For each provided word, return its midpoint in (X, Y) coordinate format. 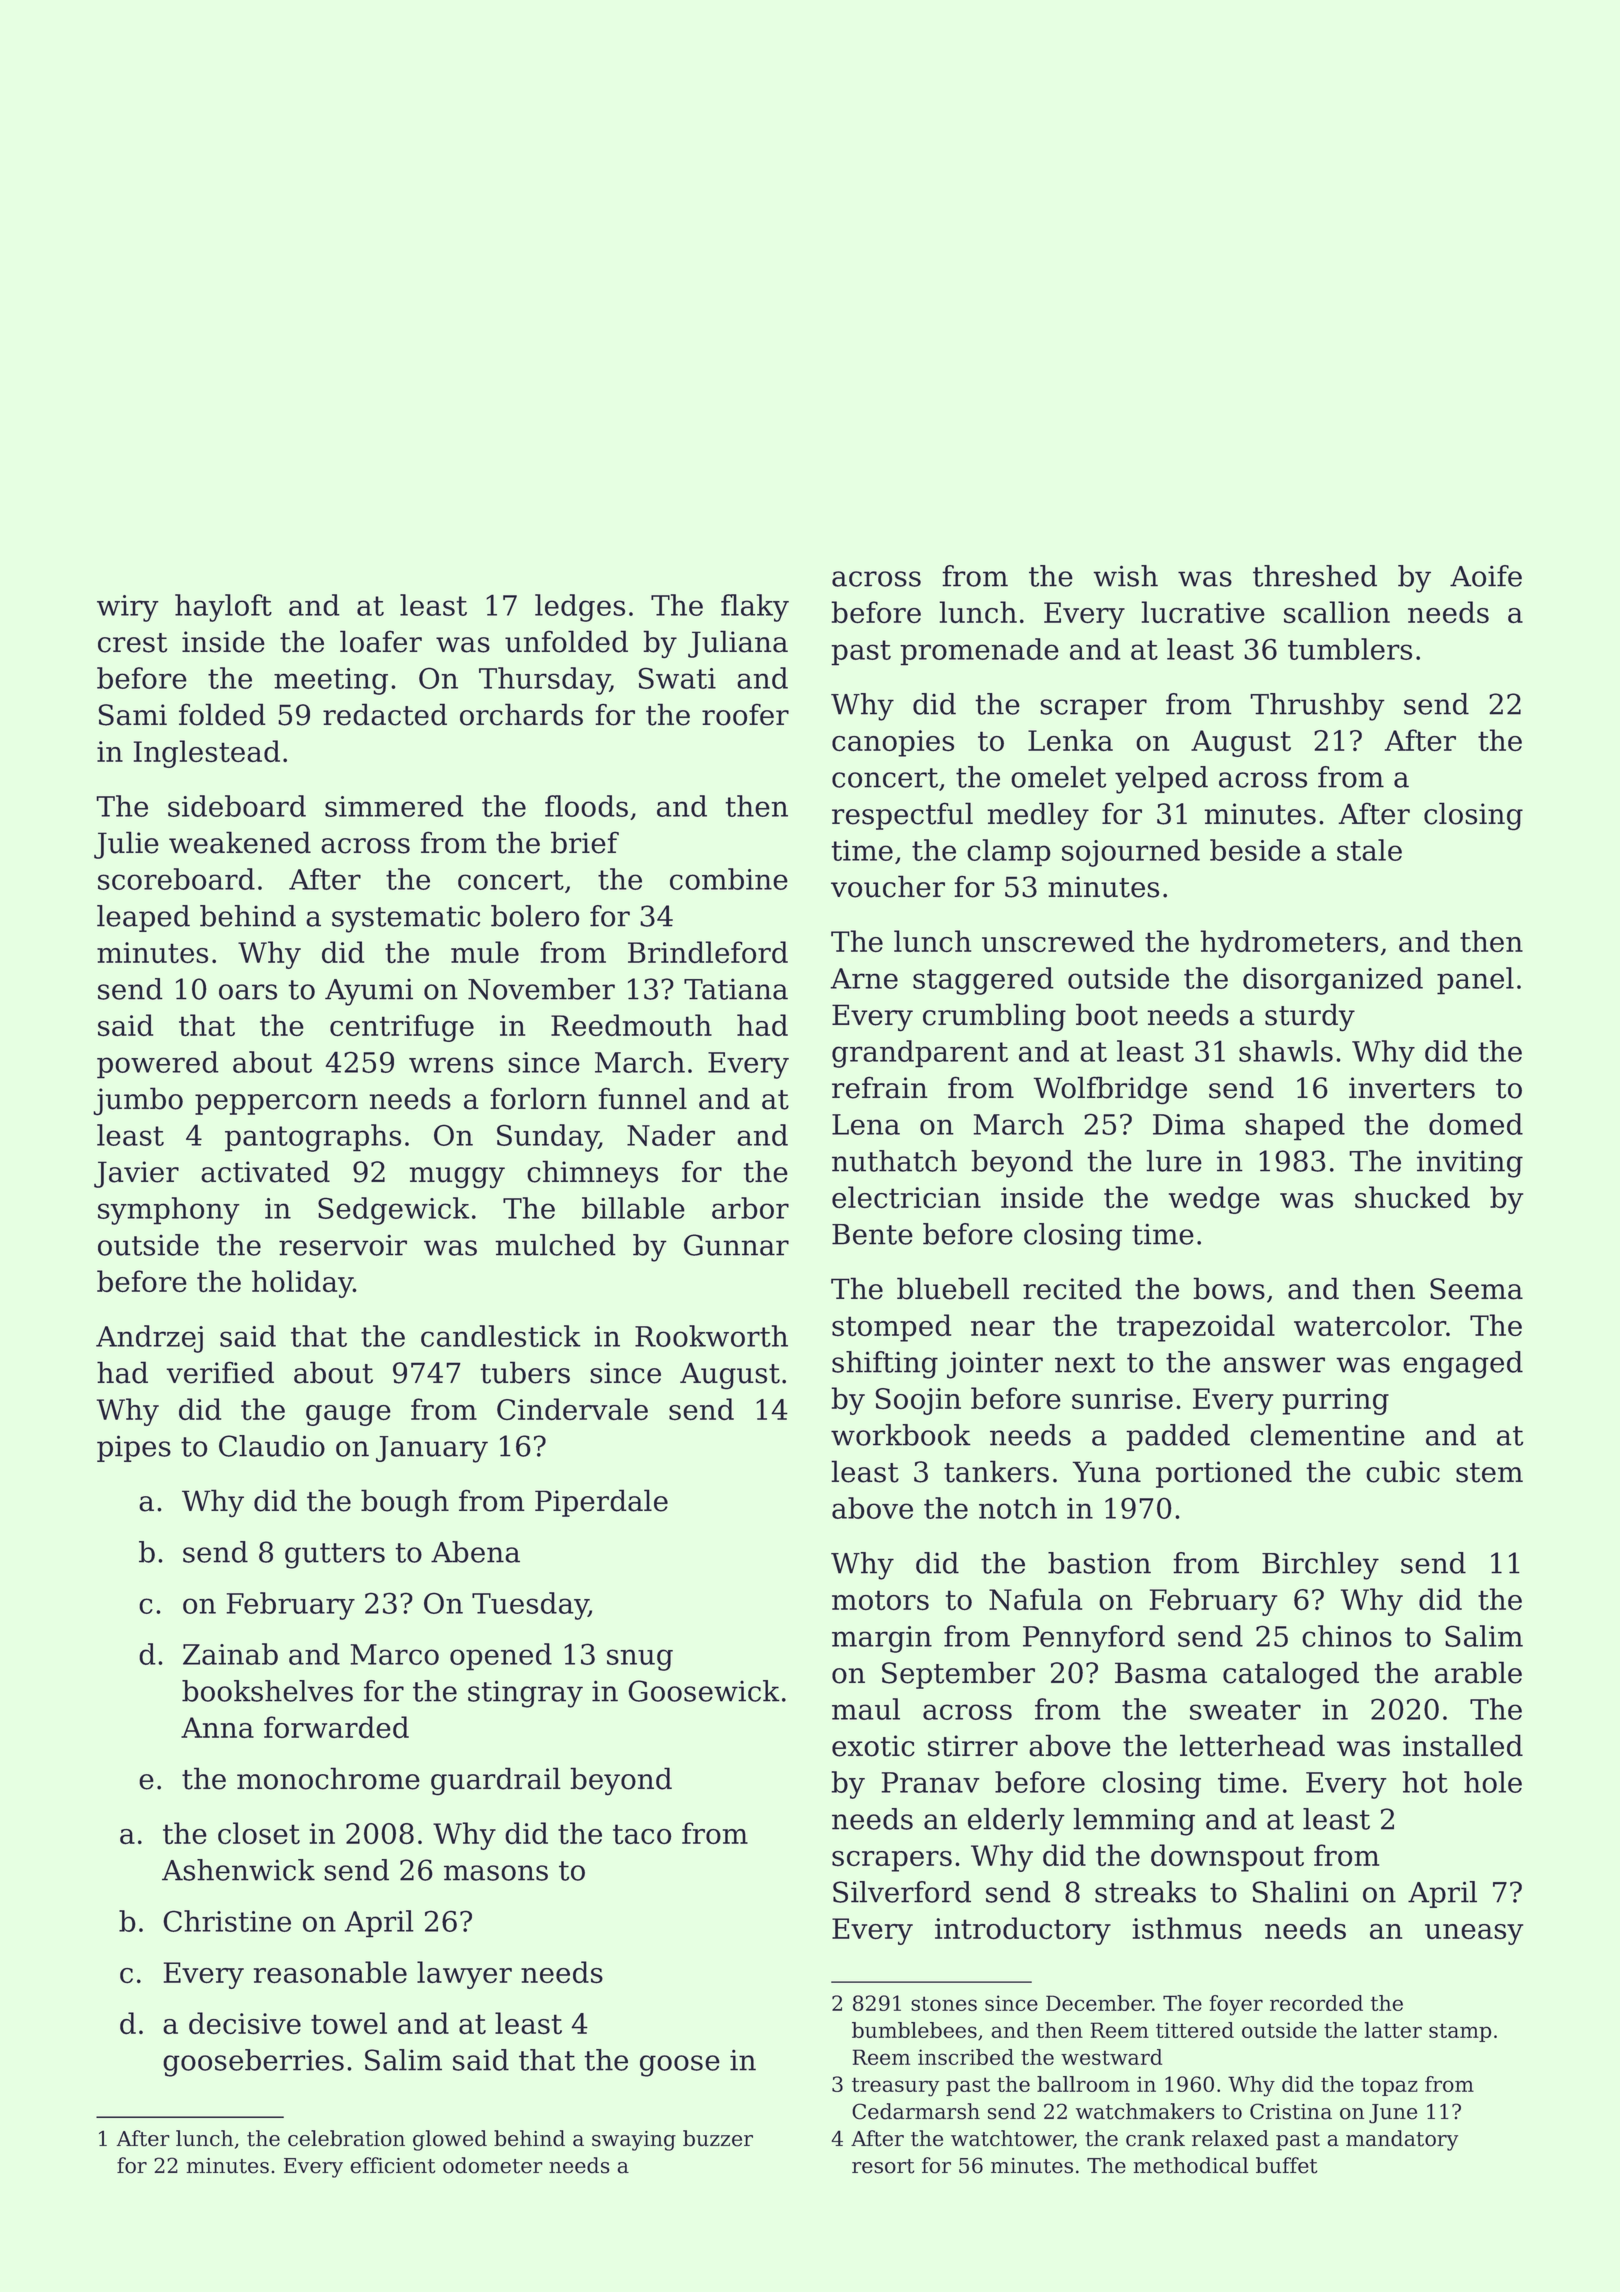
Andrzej (149, 1339)
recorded (1316, 2003)
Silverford (902, 1892)
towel (349, 2023)
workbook (901, 1435)
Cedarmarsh (916, 2111)
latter (1393, 2030)
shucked (1412, 1197)
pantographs (313, 1138)
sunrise (1122, 1399)
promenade (979, 652)
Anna (217, 1727)
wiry (128, 608)
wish (1125, 576)
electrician (906, 1197)
